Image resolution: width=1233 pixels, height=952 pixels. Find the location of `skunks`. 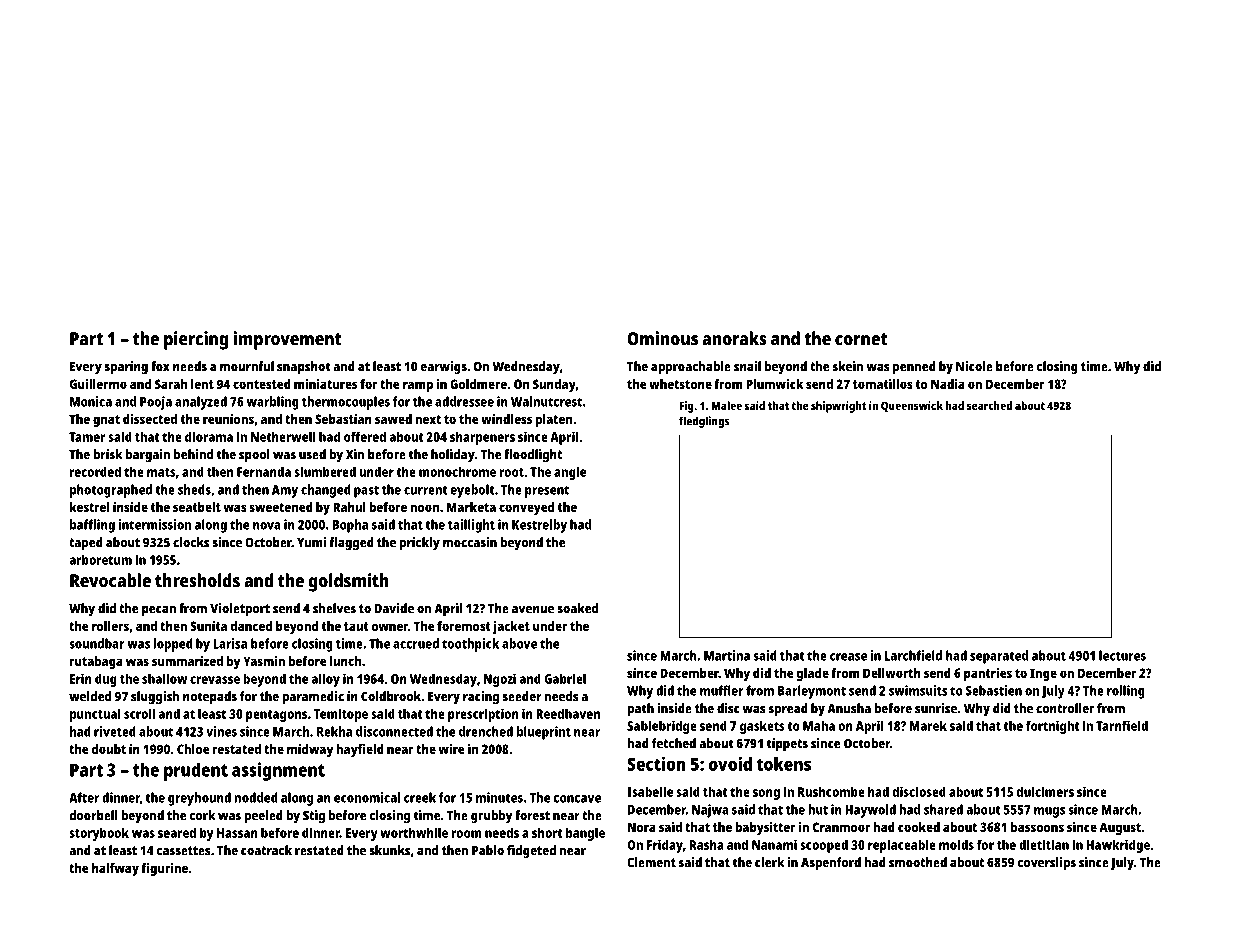

skunks is located at coordinates (389, 850).
